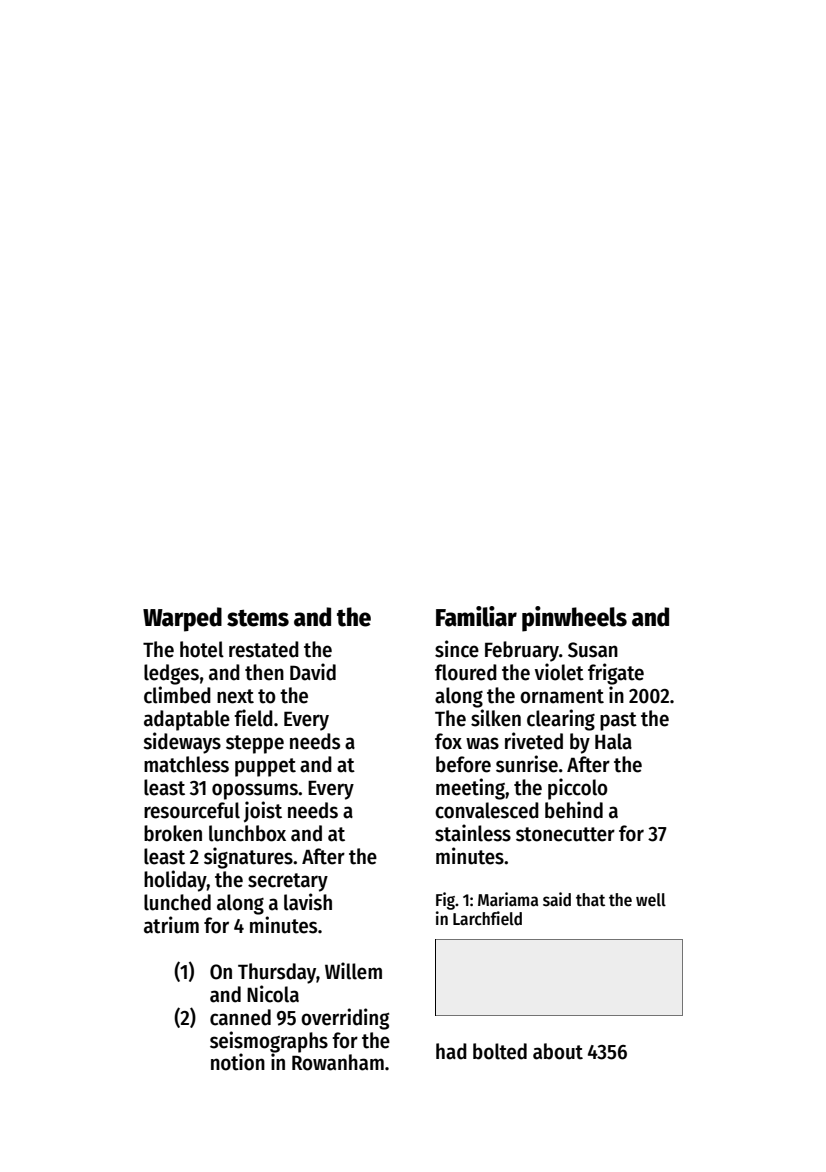  Describe the element at coordinates (613, 741) in the page. I see `Hala` at that location.
